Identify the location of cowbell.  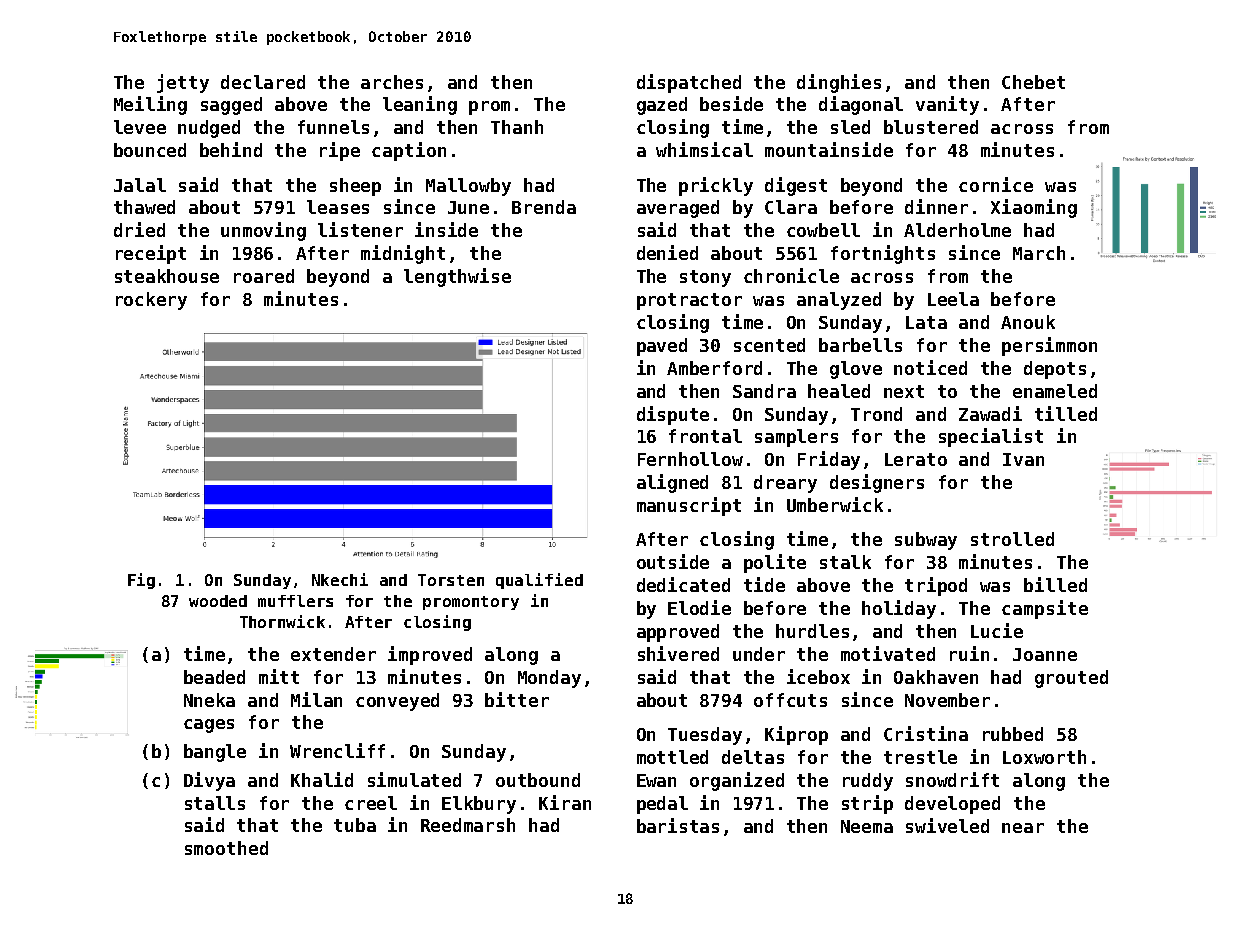
(823, 230).
